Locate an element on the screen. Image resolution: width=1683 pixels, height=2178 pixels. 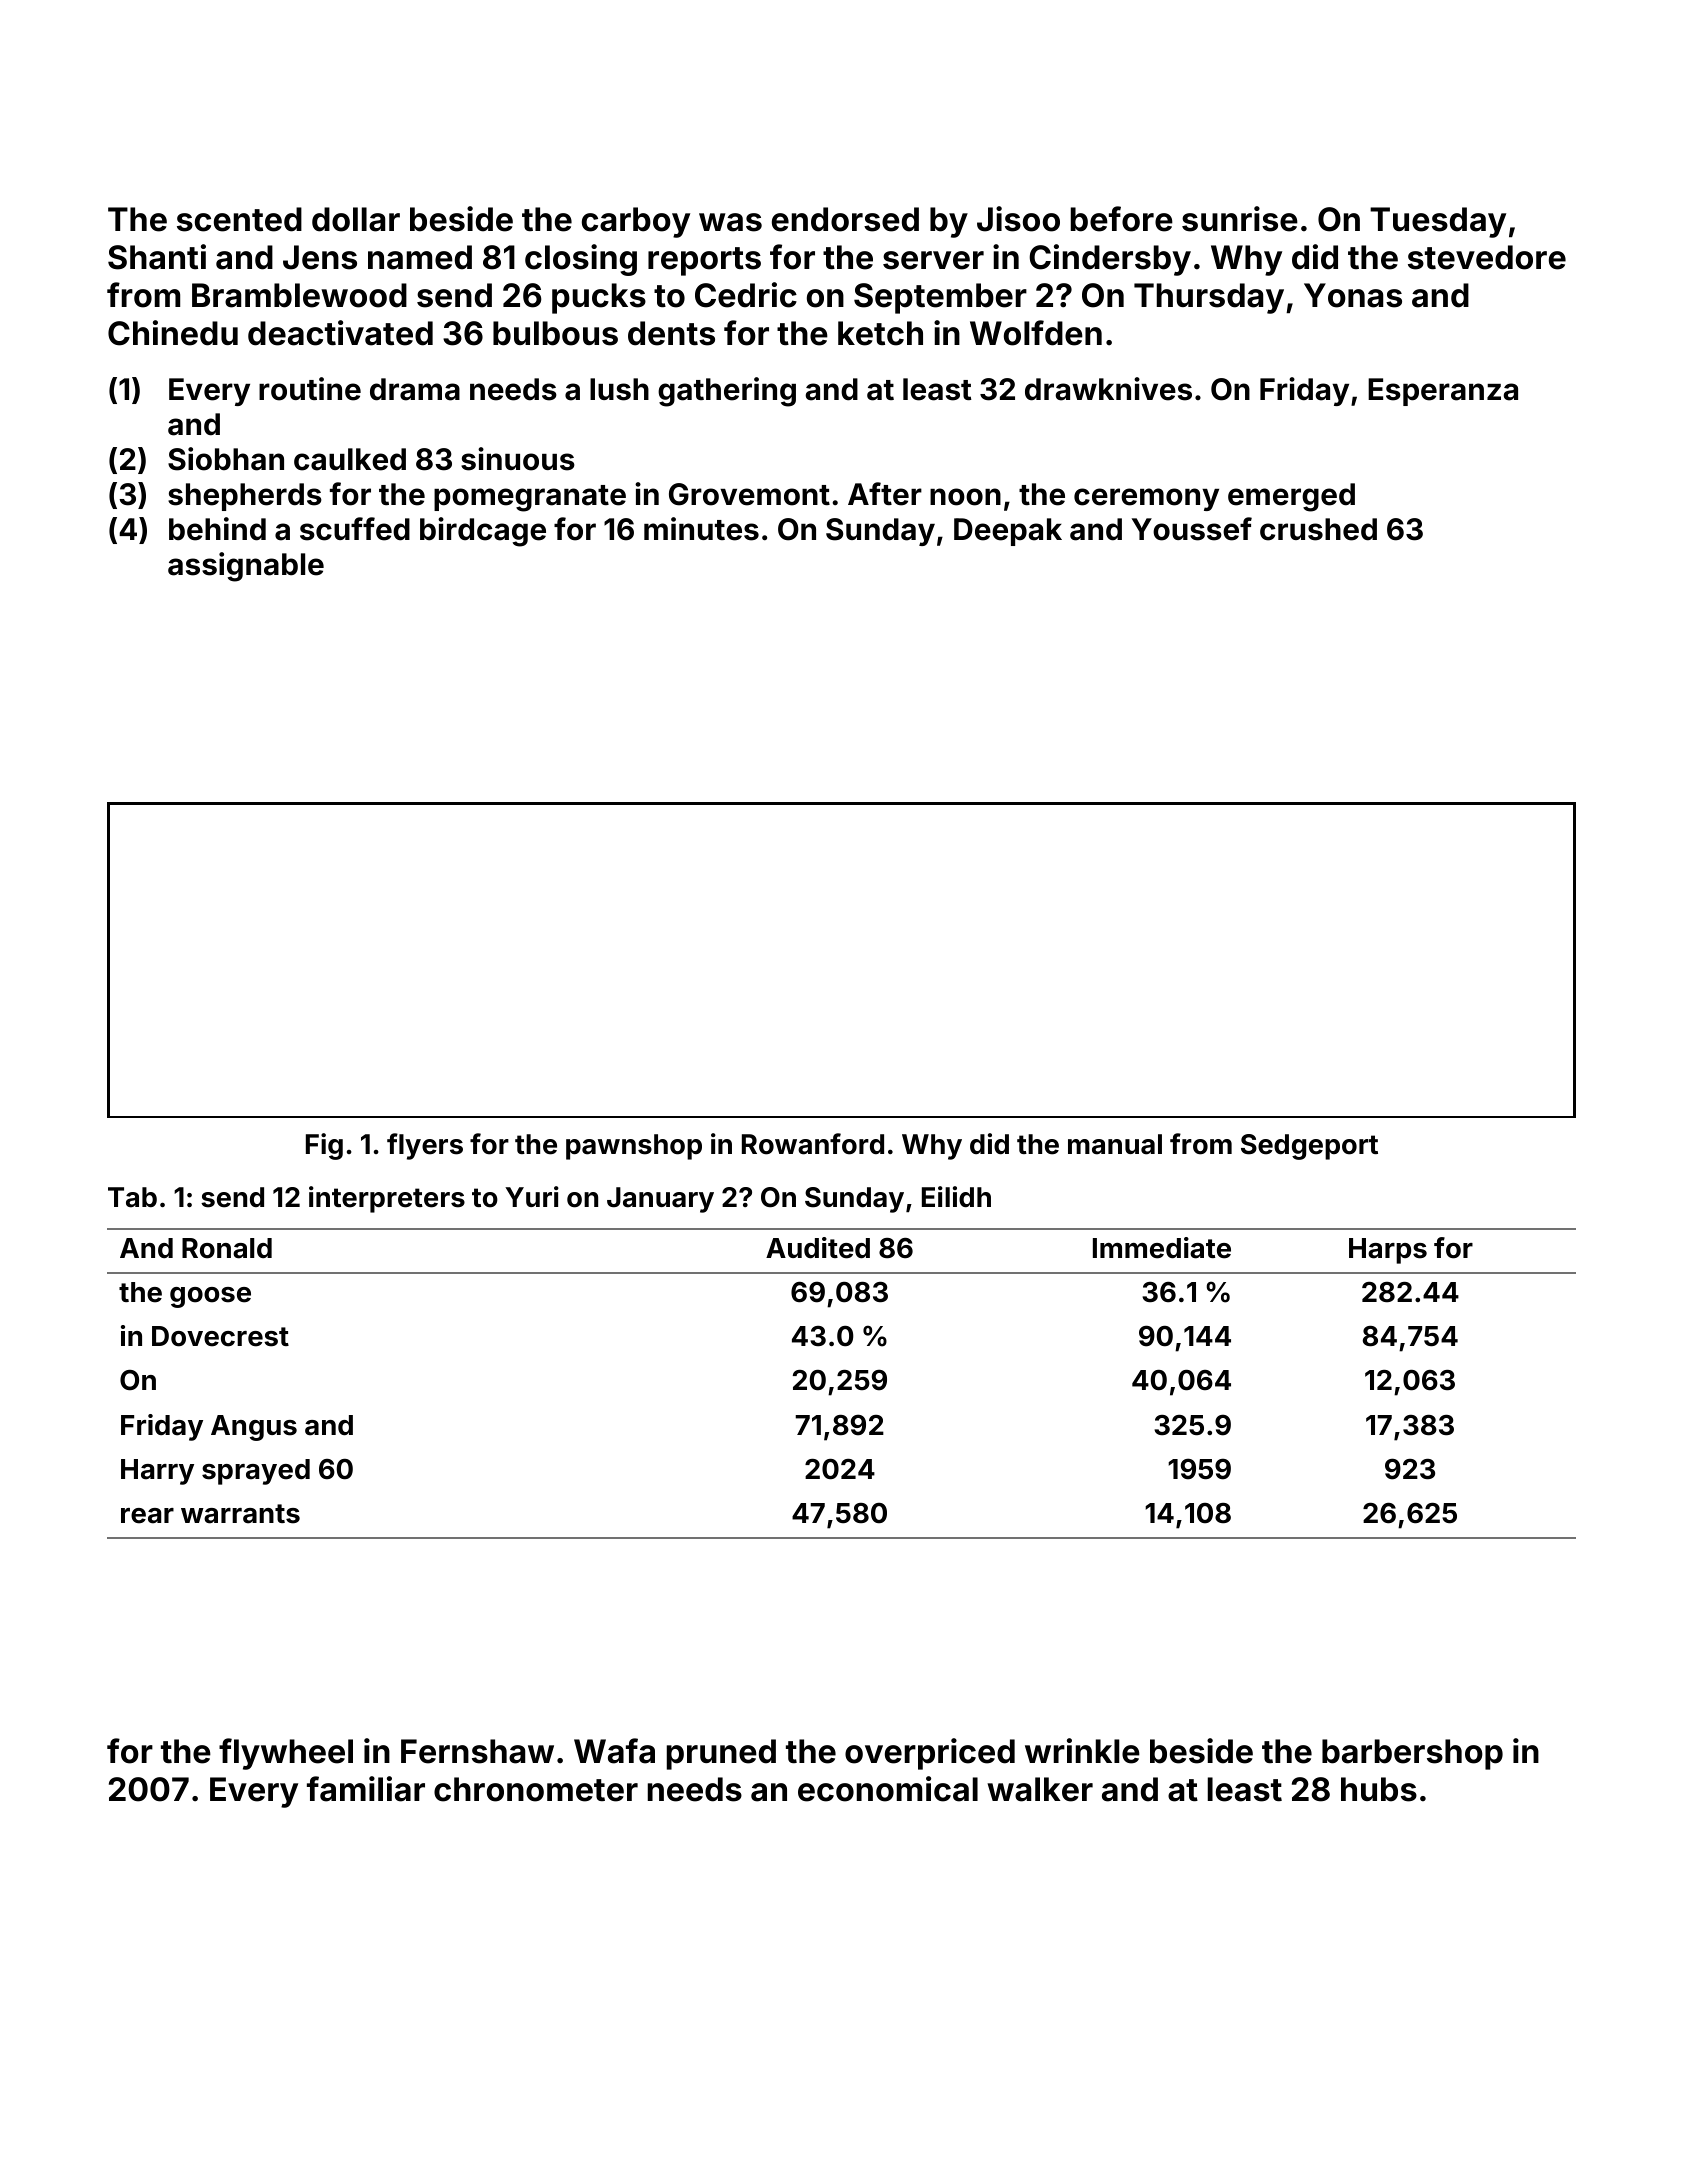
assignable is located at coordinates (246, 567).
